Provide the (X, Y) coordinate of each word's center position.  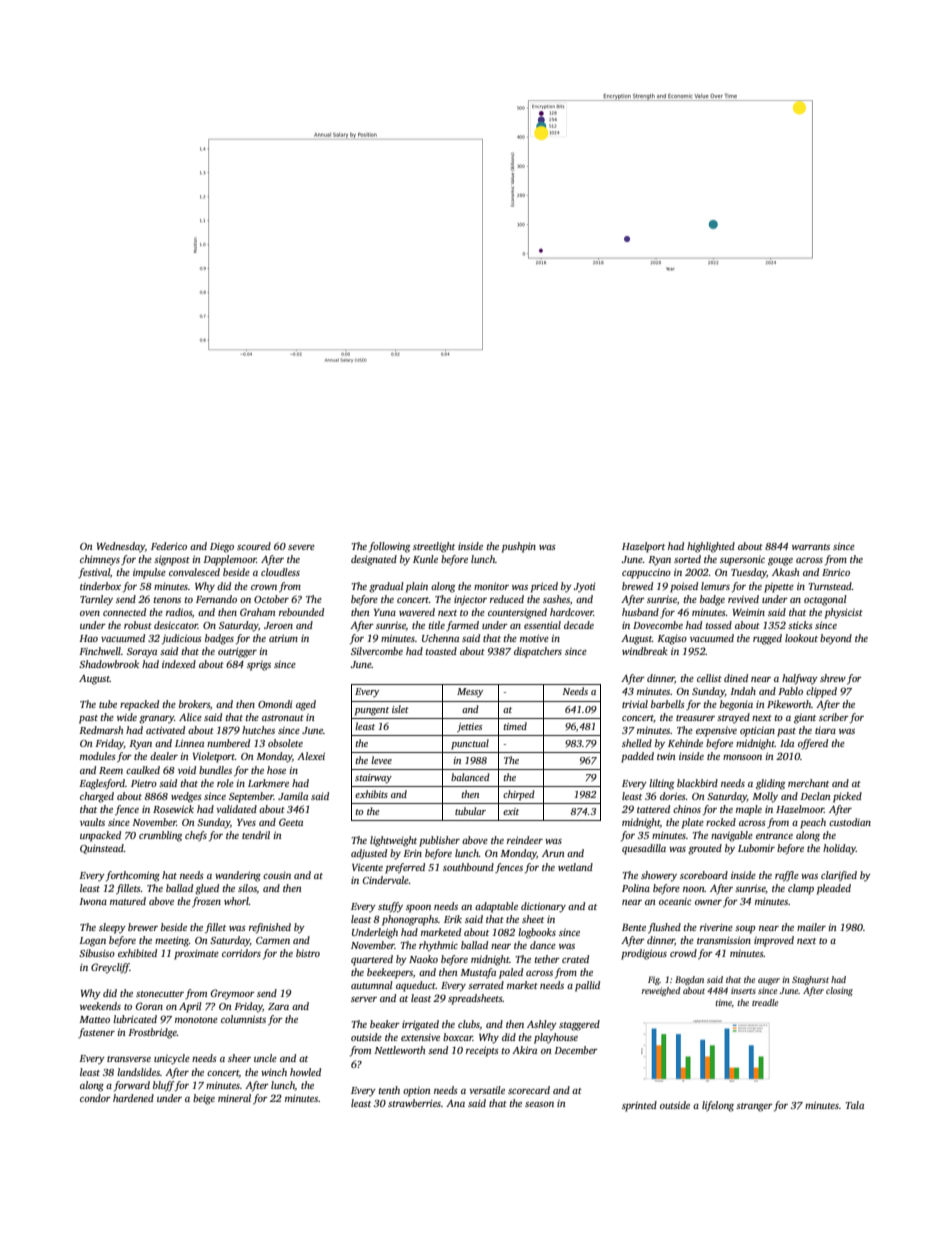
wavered (417, 612)
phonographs (410, 920)
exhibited (137, 953)
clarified (839, 876)
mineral (234, 1098)
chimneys (100, 560)
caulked (143, 770)
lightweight (393, 841)
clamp (801, 889)
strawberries (414, 1103)
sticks (800, 625)
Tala (855, 1105)
